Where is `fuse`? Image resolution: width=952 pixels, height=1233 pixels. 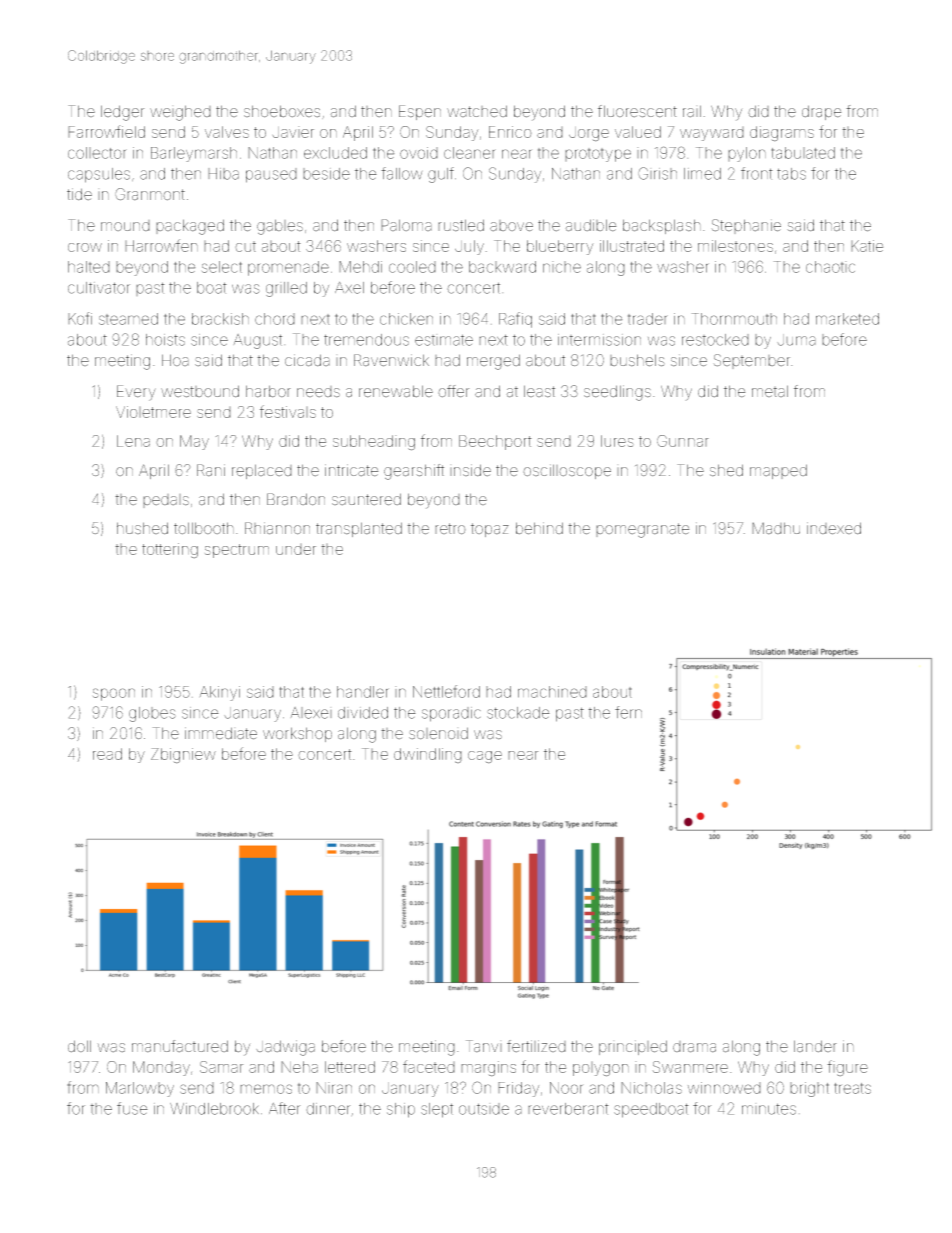
fuse is located at coordinates (132, 1108).
